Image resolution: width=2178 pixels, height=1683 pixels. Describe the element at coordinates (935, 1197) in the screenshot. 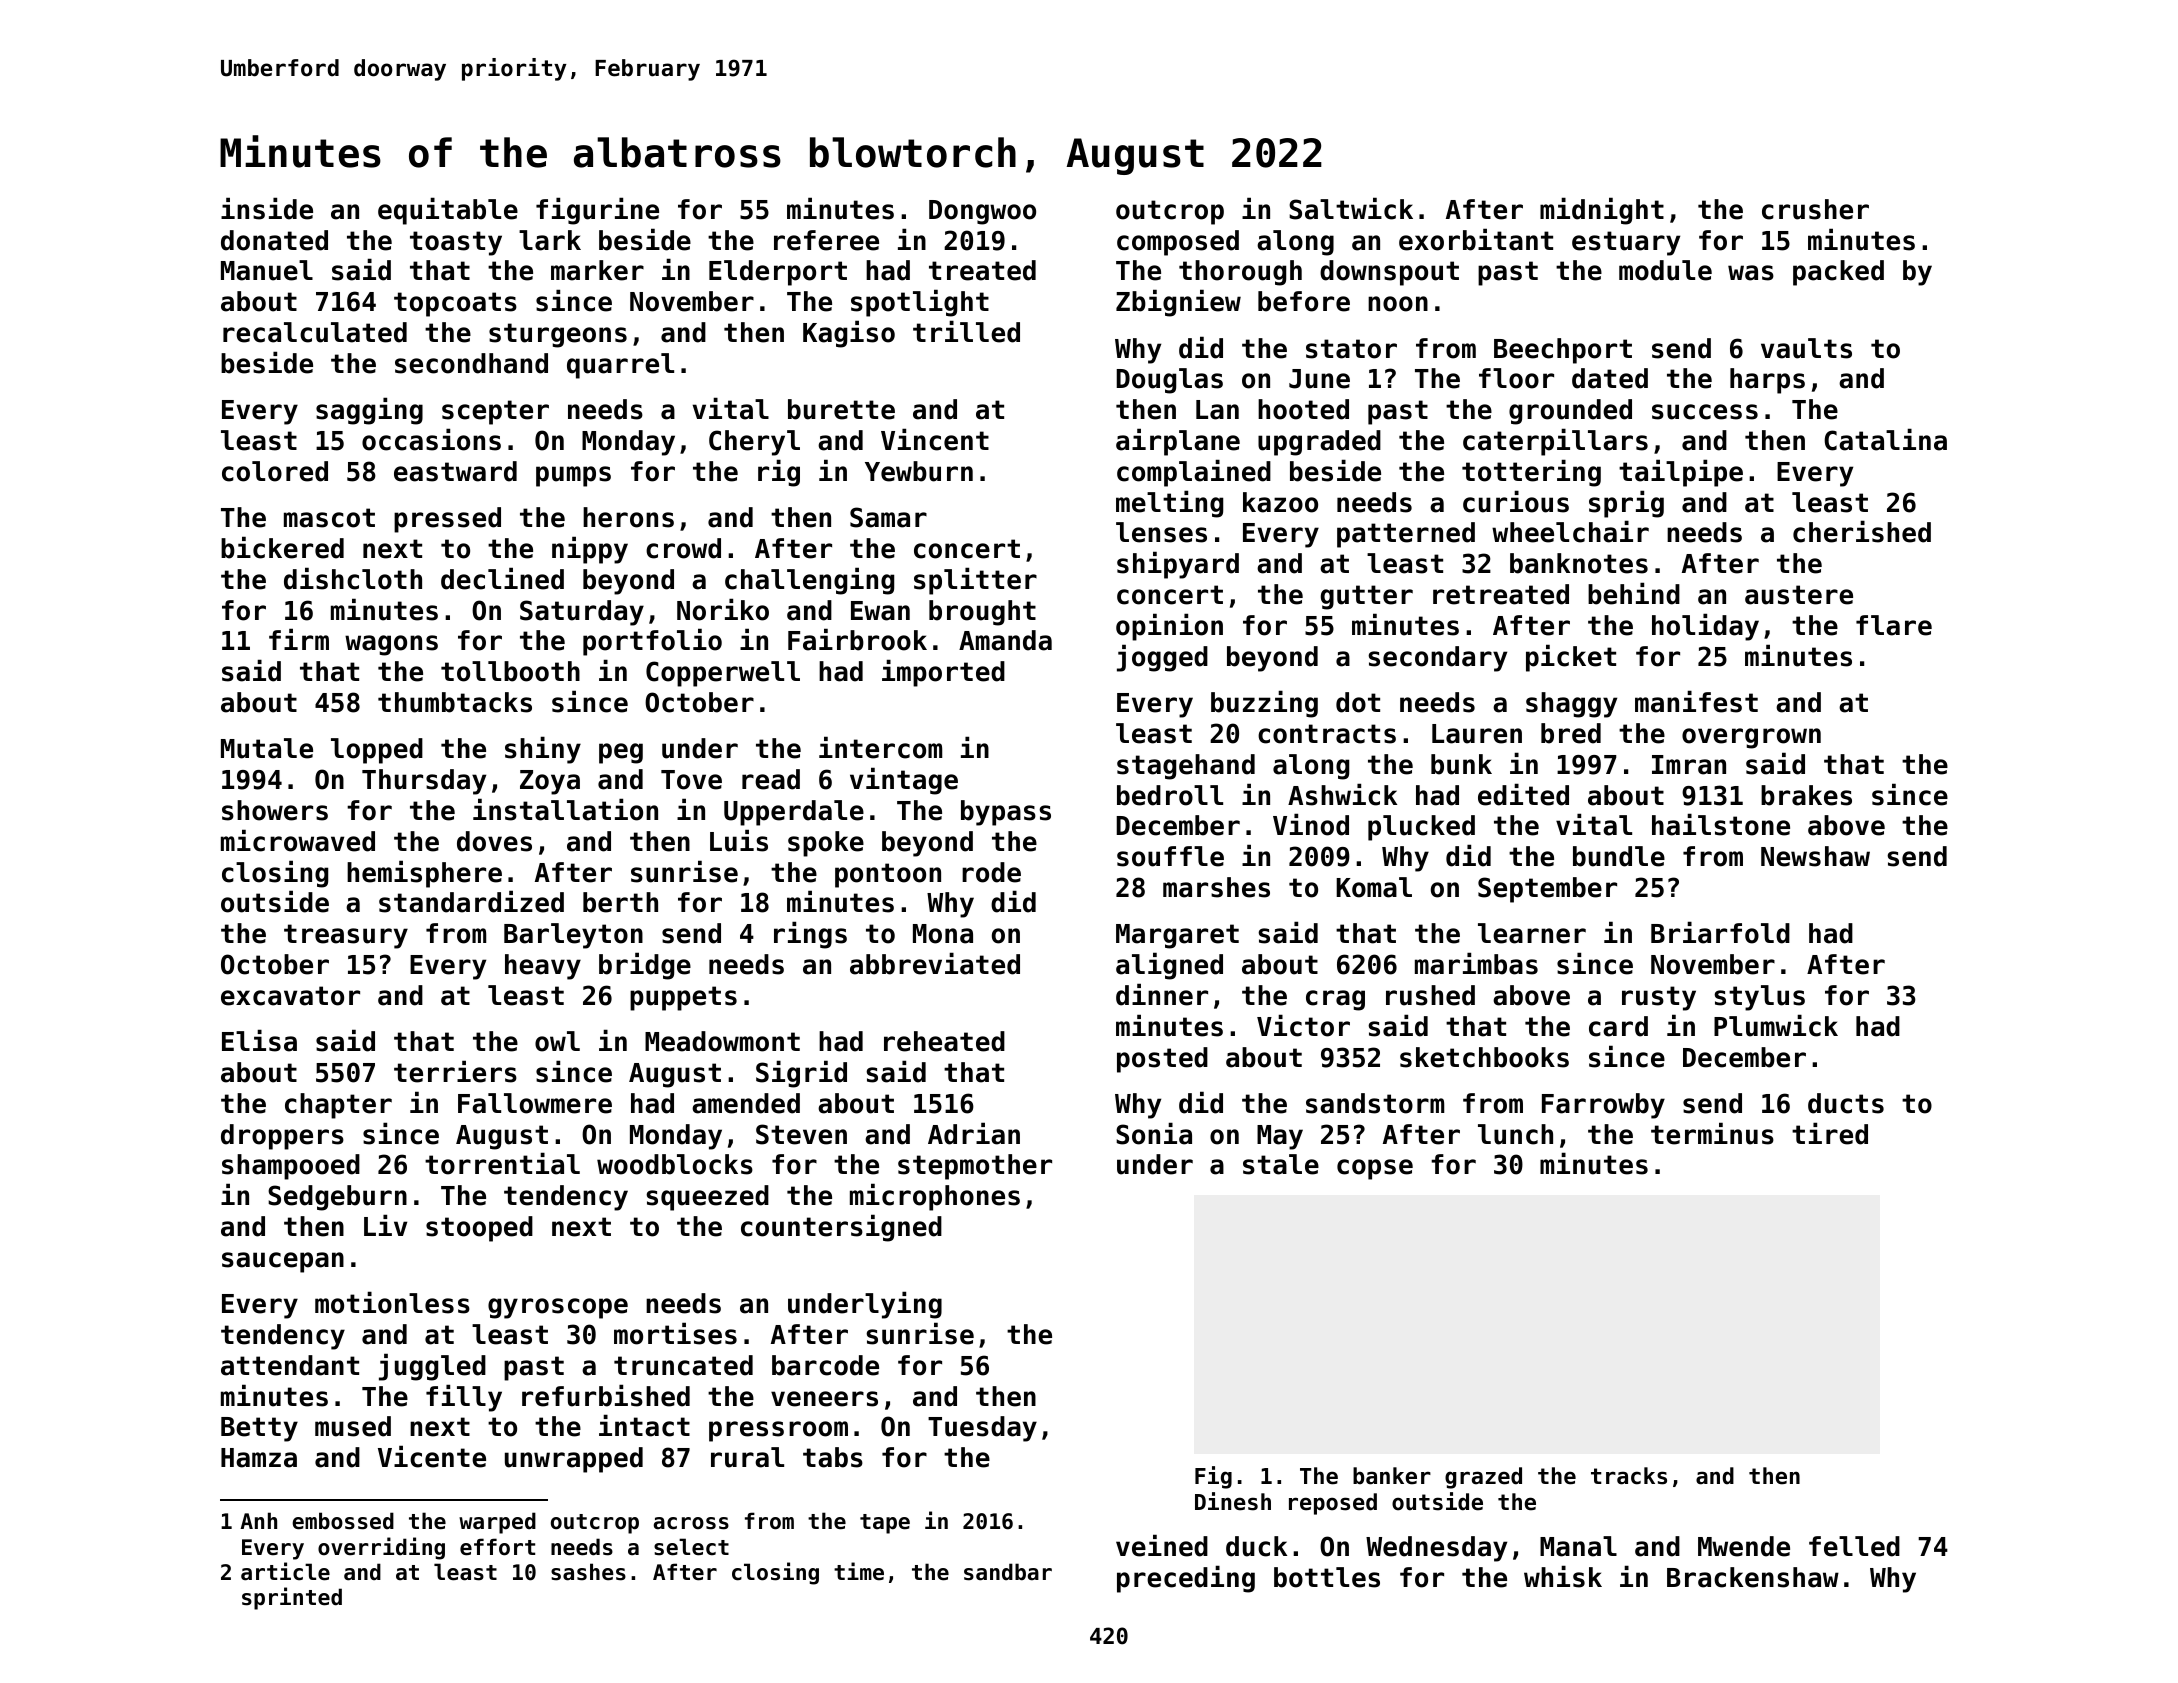

I see `microphones` at that location.
